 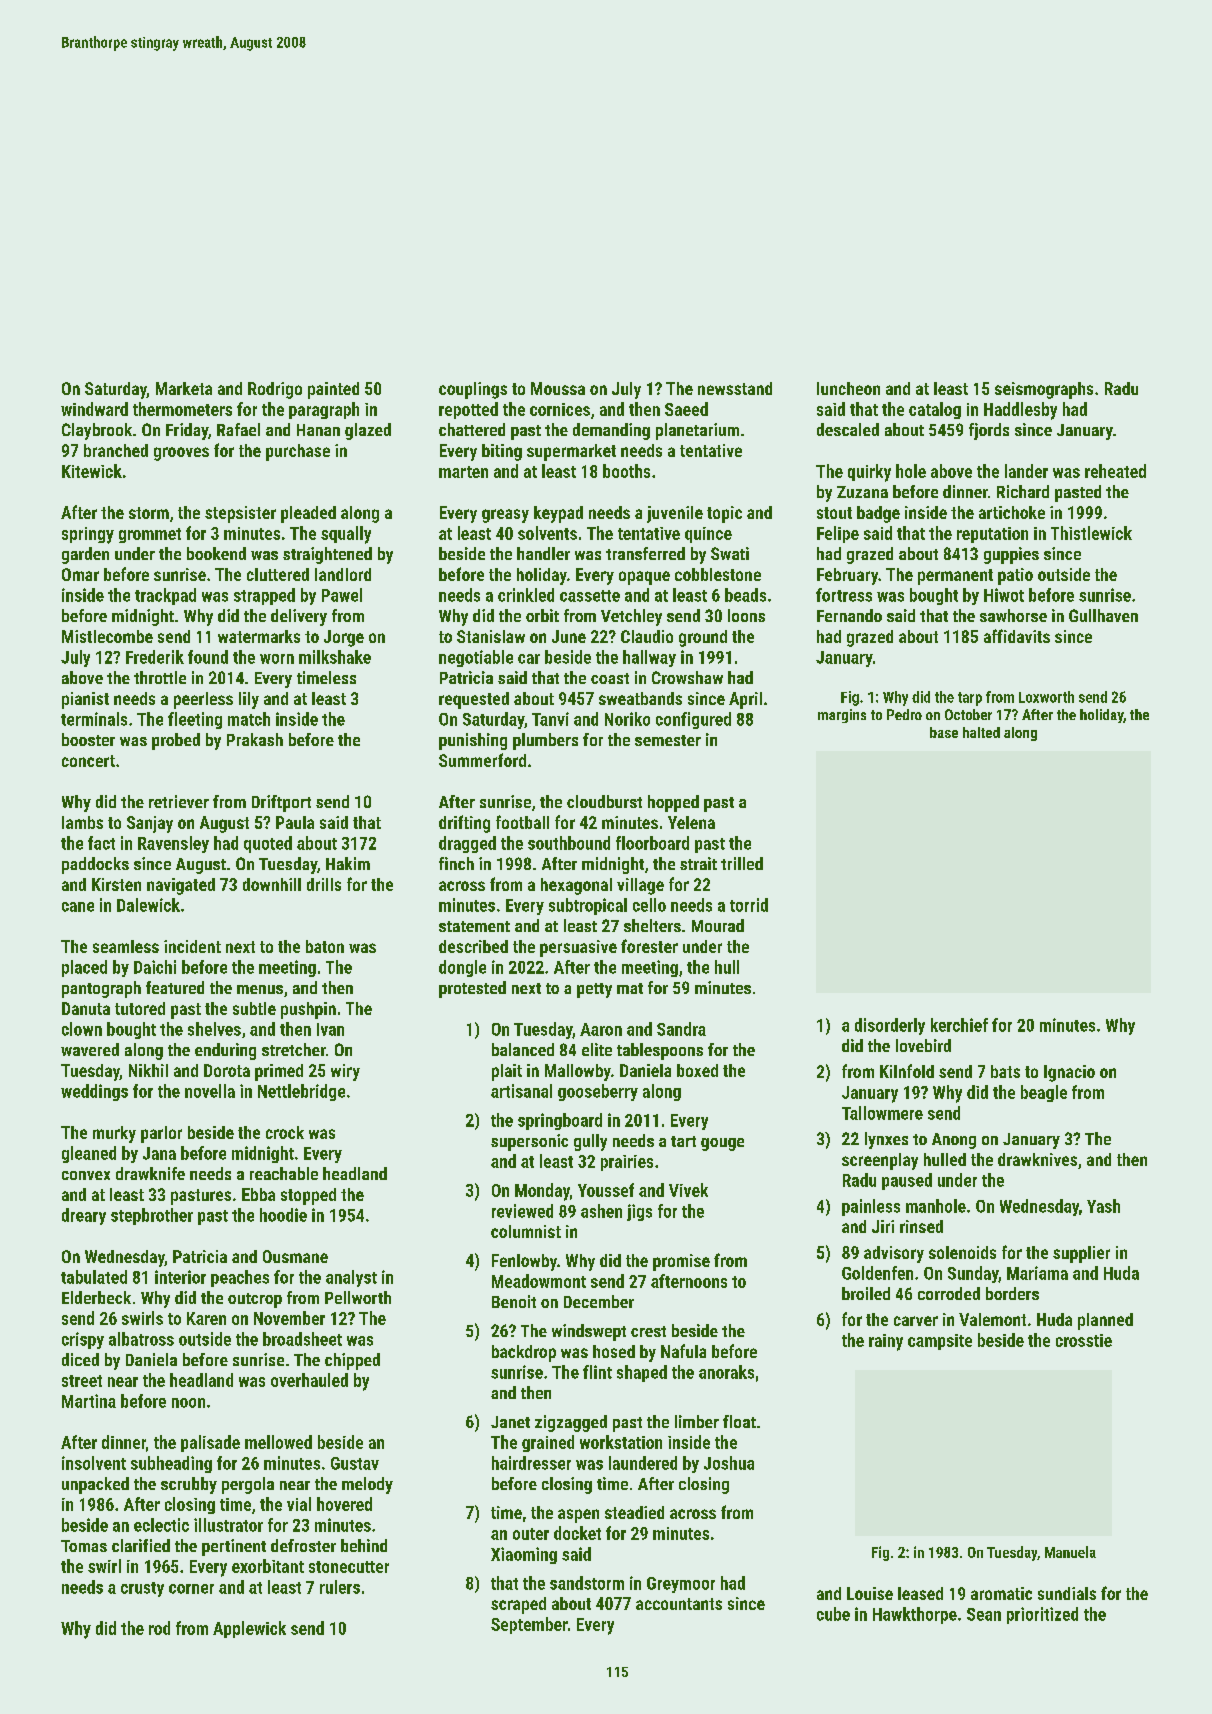 What do you see at coordinates (249, 1629) in the document?
I see `Applewick` at bounding box center [249, 1629].
